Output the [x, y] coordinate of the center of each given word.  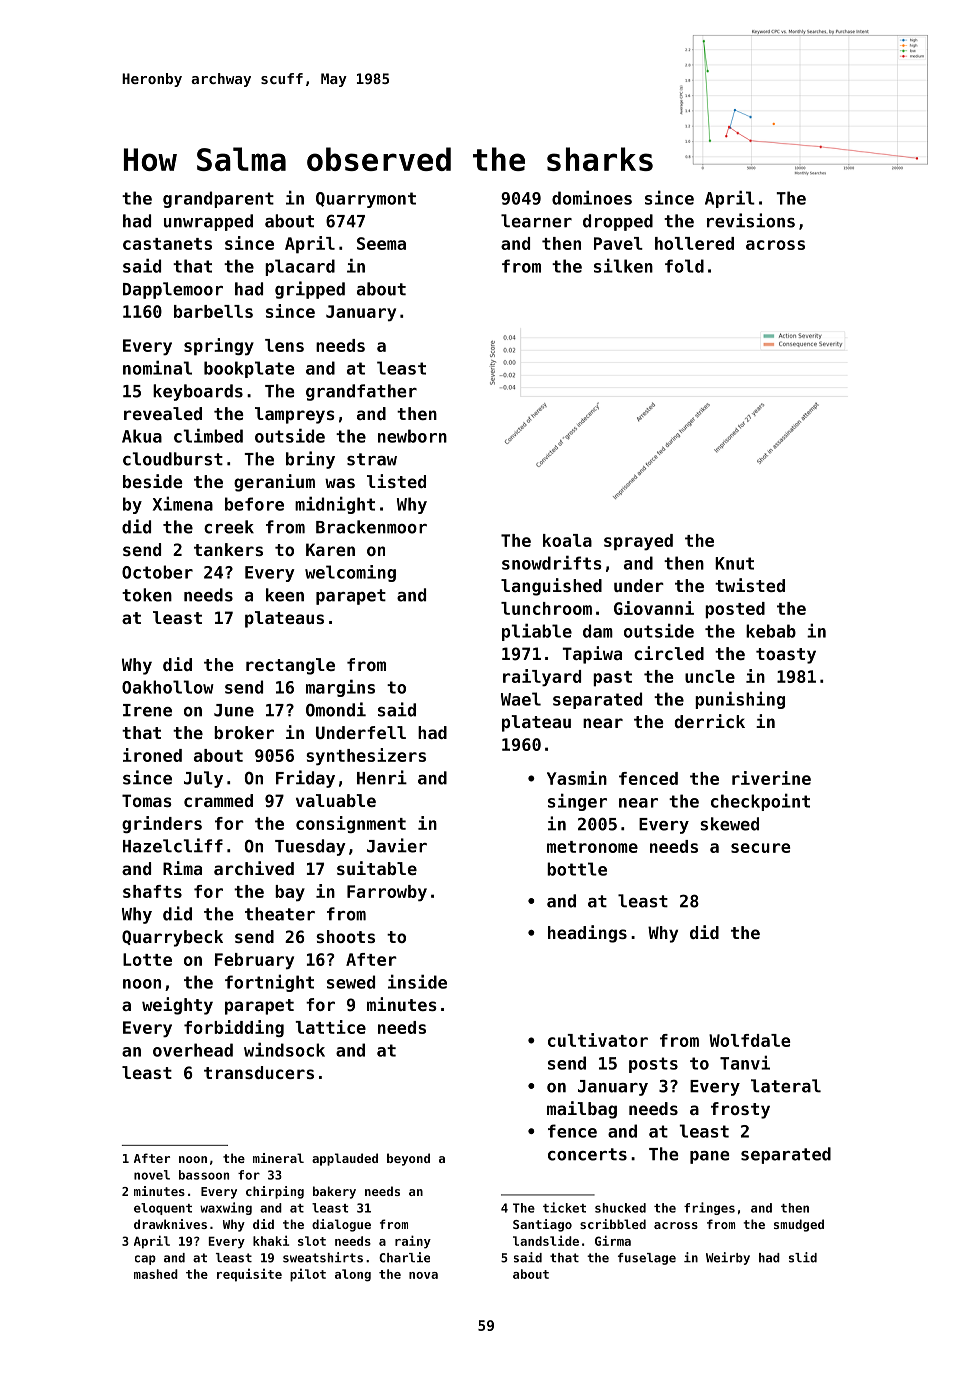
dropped [618, 222]
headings [587, 934]
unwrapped [208, 222]
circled [669, 653]
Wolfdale [749, 1040]
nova [423, 1275]
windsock [284, 1049]
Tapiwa [592, 655]
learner [536, 221]
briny [310, 460]
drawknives [170, 1224]
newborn [412, 436]
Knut [734, 563]
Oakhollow [168, 687]
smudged [799, 1225]
